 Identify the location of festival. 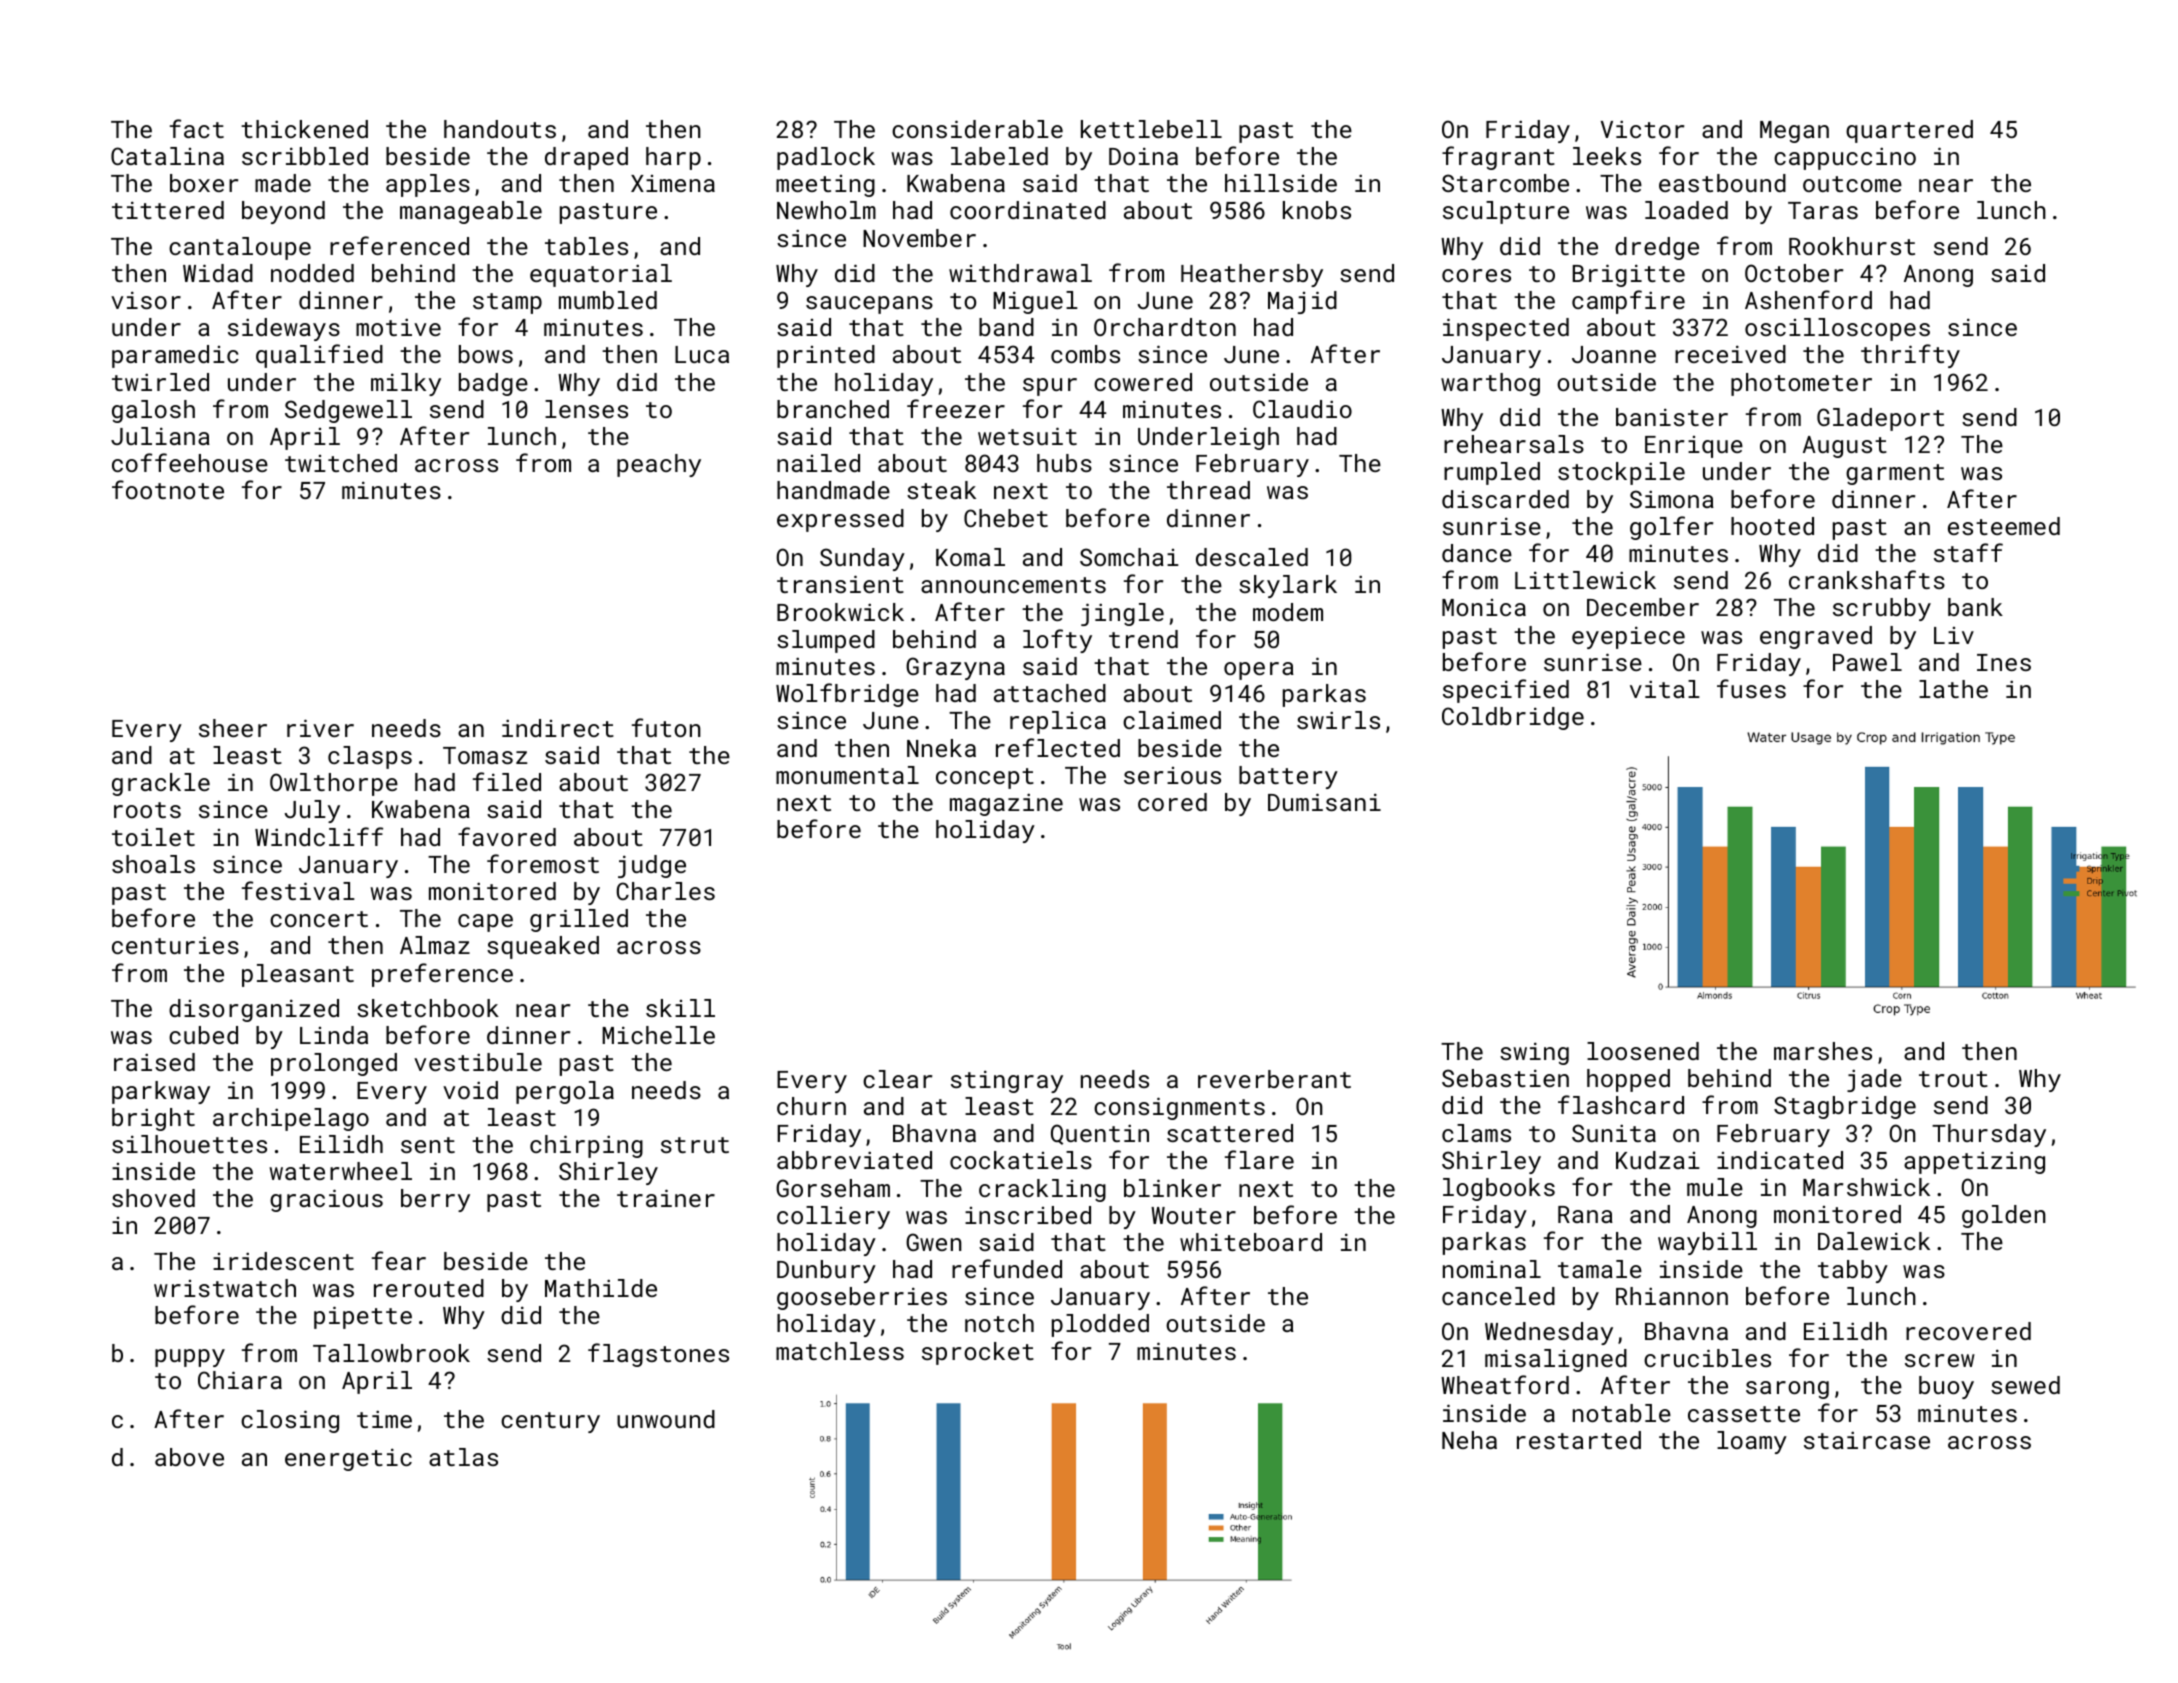
(298, 890).
